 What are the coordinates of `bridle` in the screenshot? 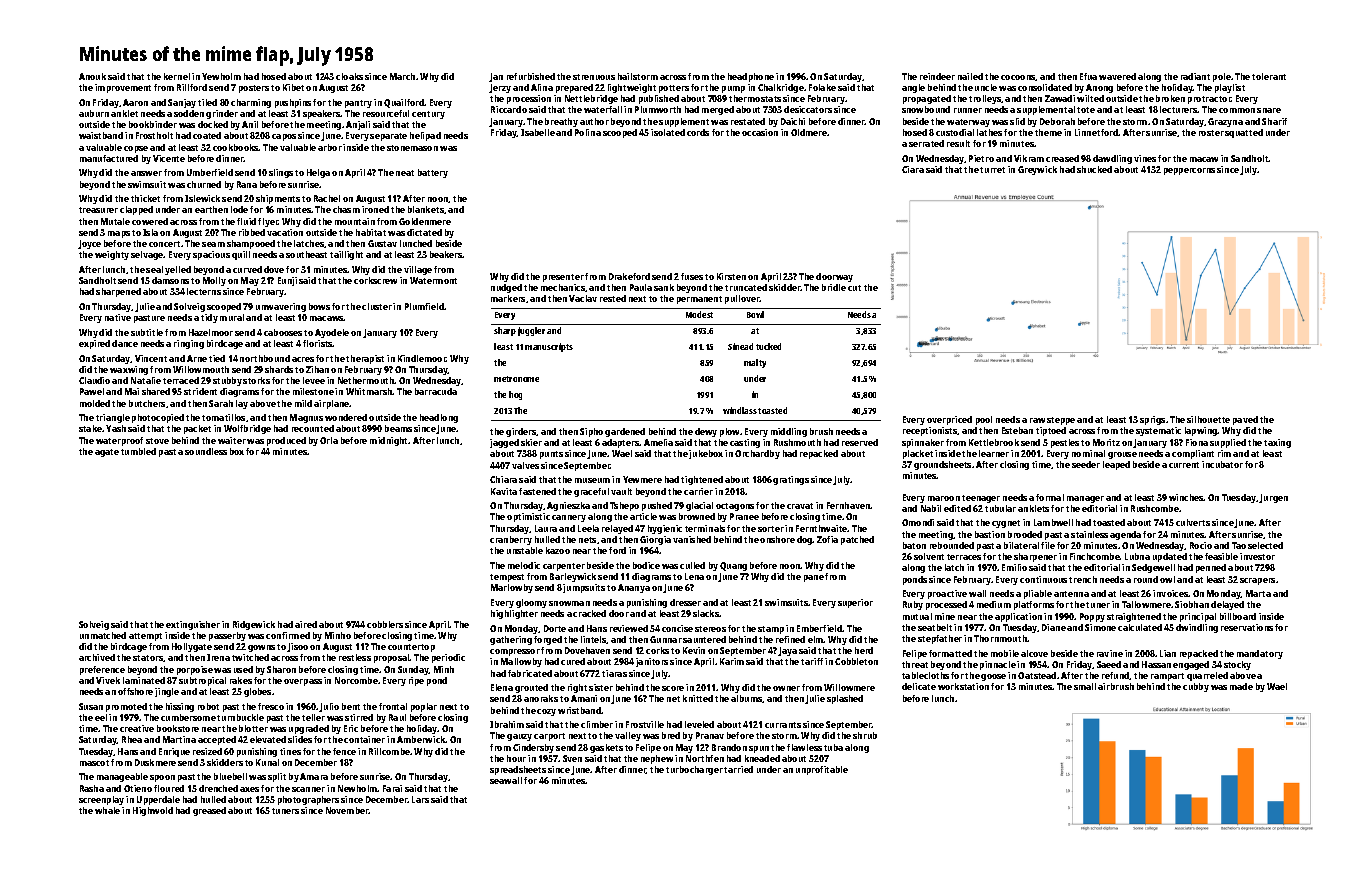 It's located at (834, 287).
